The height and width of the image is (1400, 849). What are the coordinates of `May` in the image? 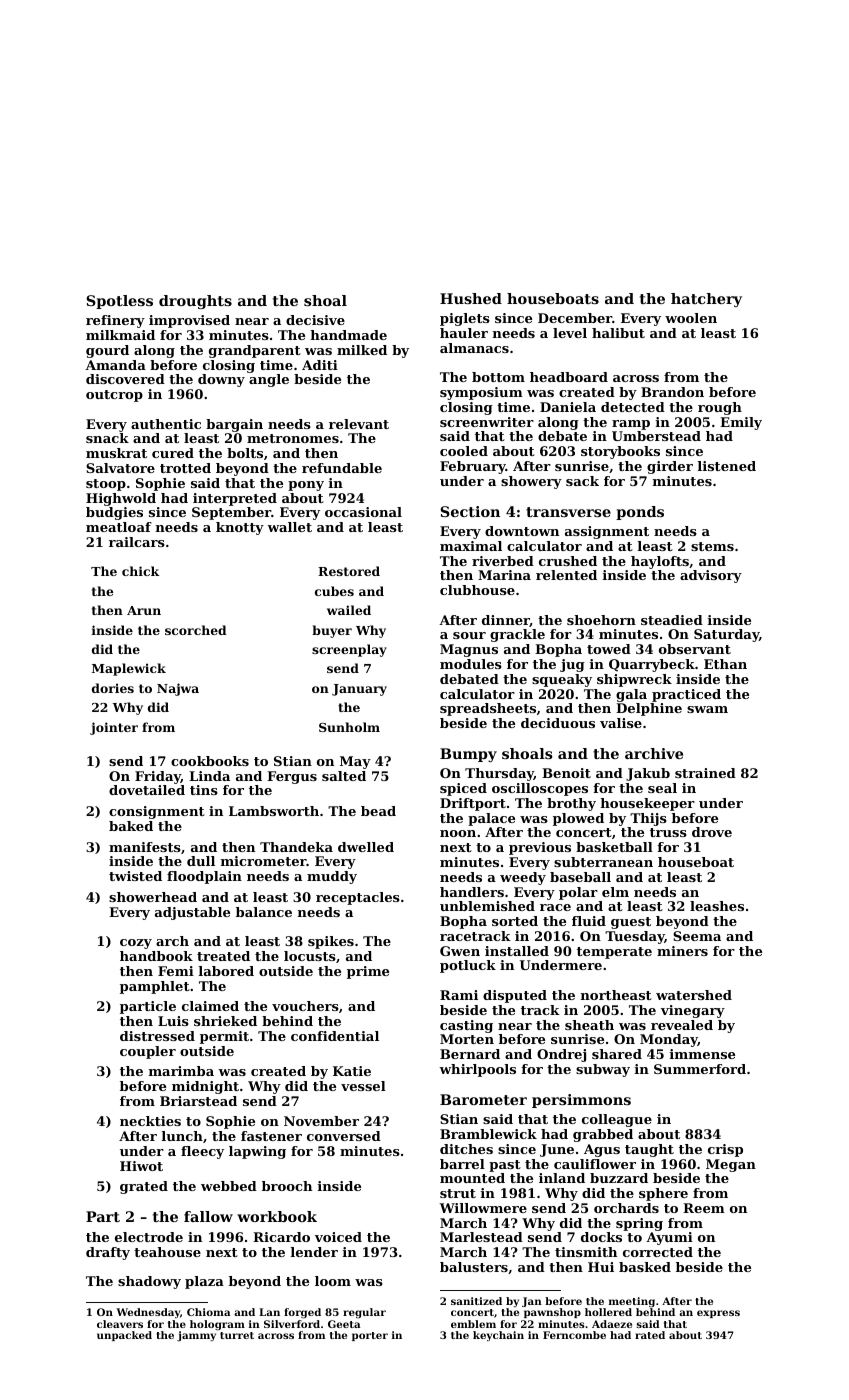 It's located at (355, 762).
